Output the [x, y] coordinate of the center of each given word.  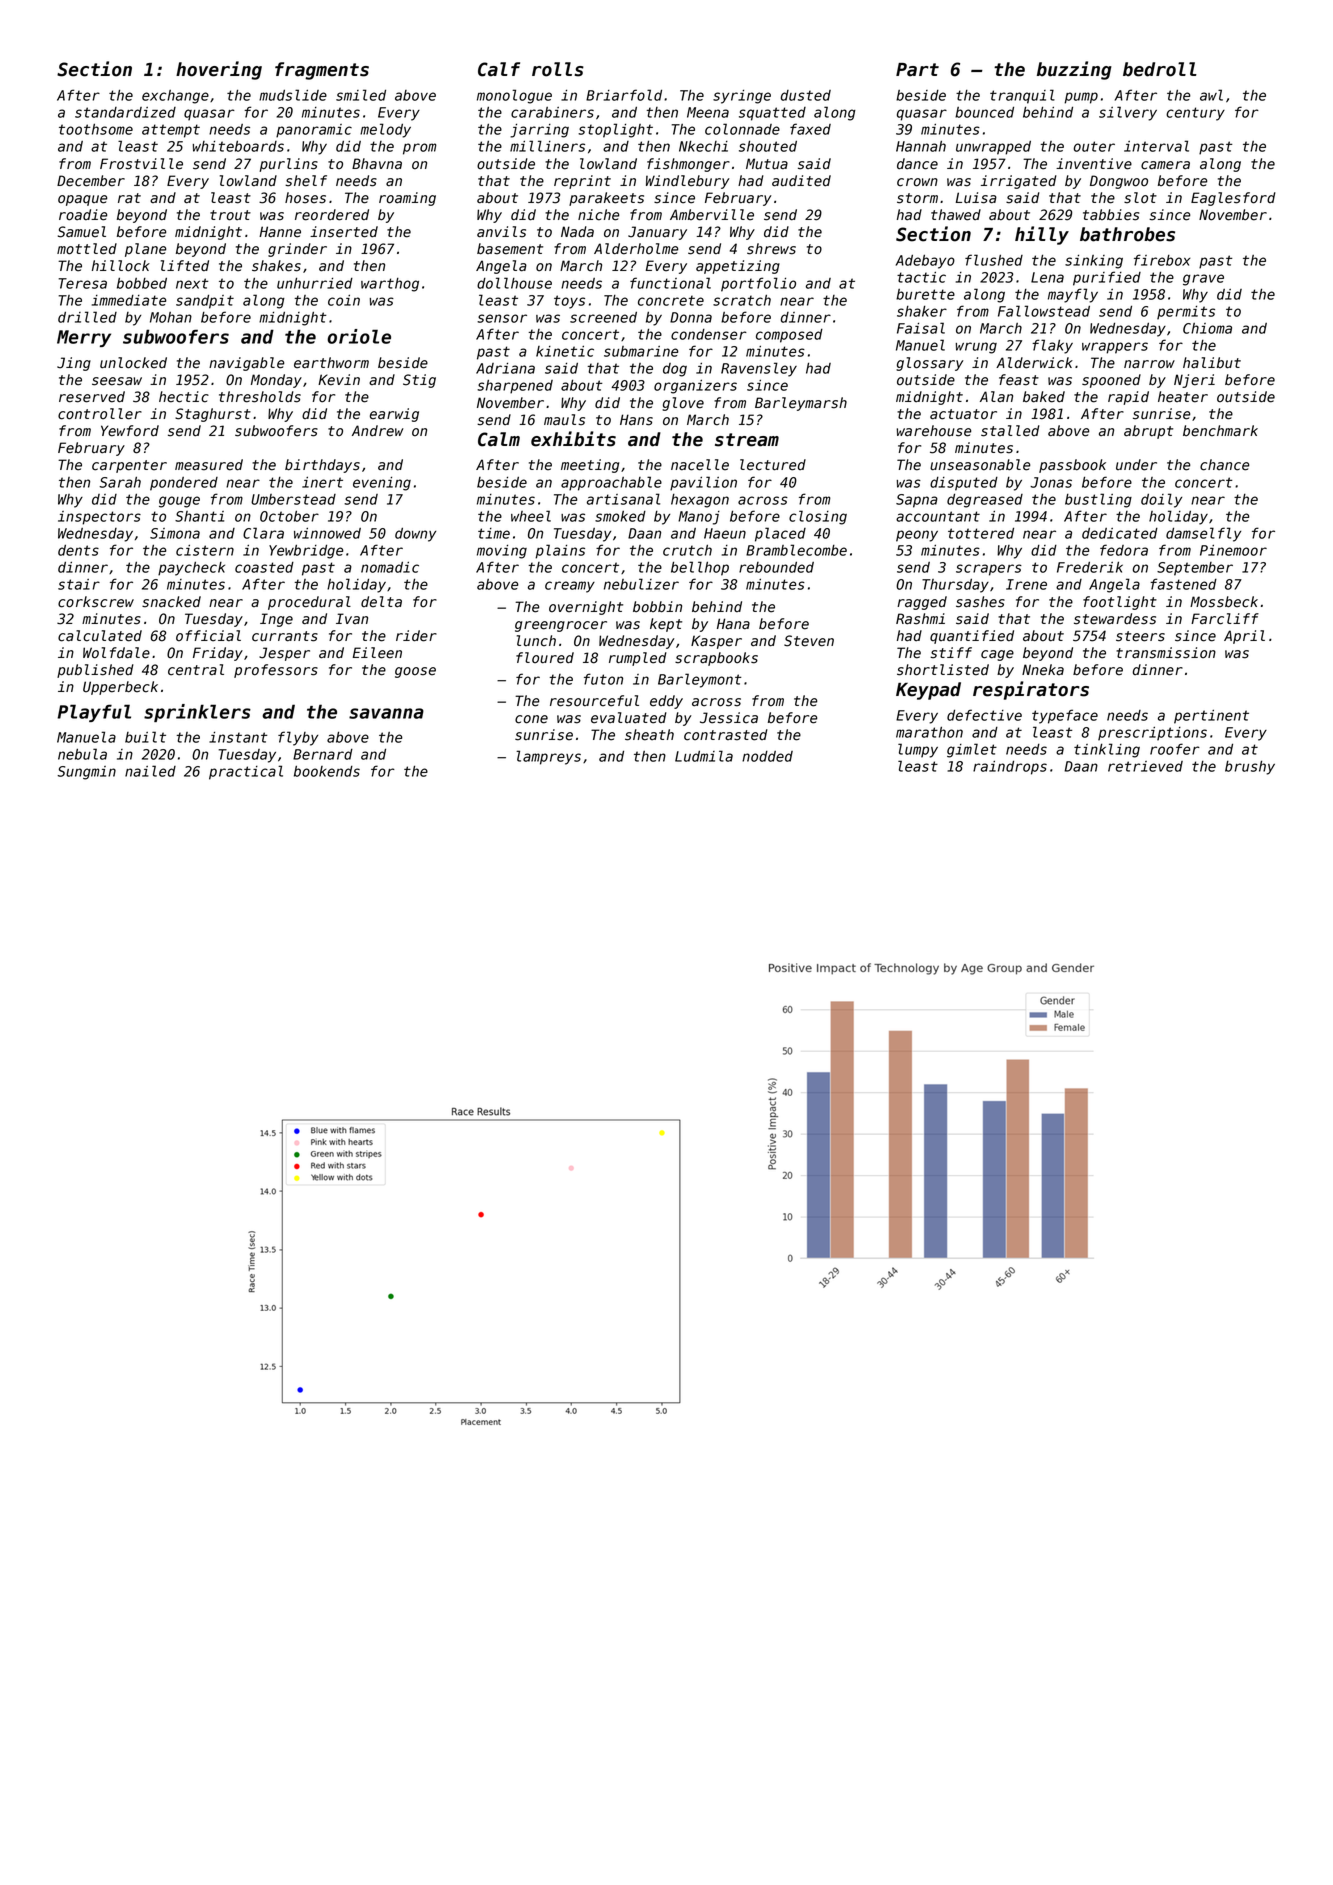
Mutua [767, 164]
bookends [327, 771]
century [1195, 114]
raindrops [1010, 768]
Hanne [280, 232]
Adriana [505, 368]
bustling [1098, 500]
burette [925, 294]
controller [100, 414]
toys [569, 302]
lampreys [548, 757]
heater [1183, 397]
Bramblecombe [796, 550]
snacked [171, 602]
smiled [361, 95]
